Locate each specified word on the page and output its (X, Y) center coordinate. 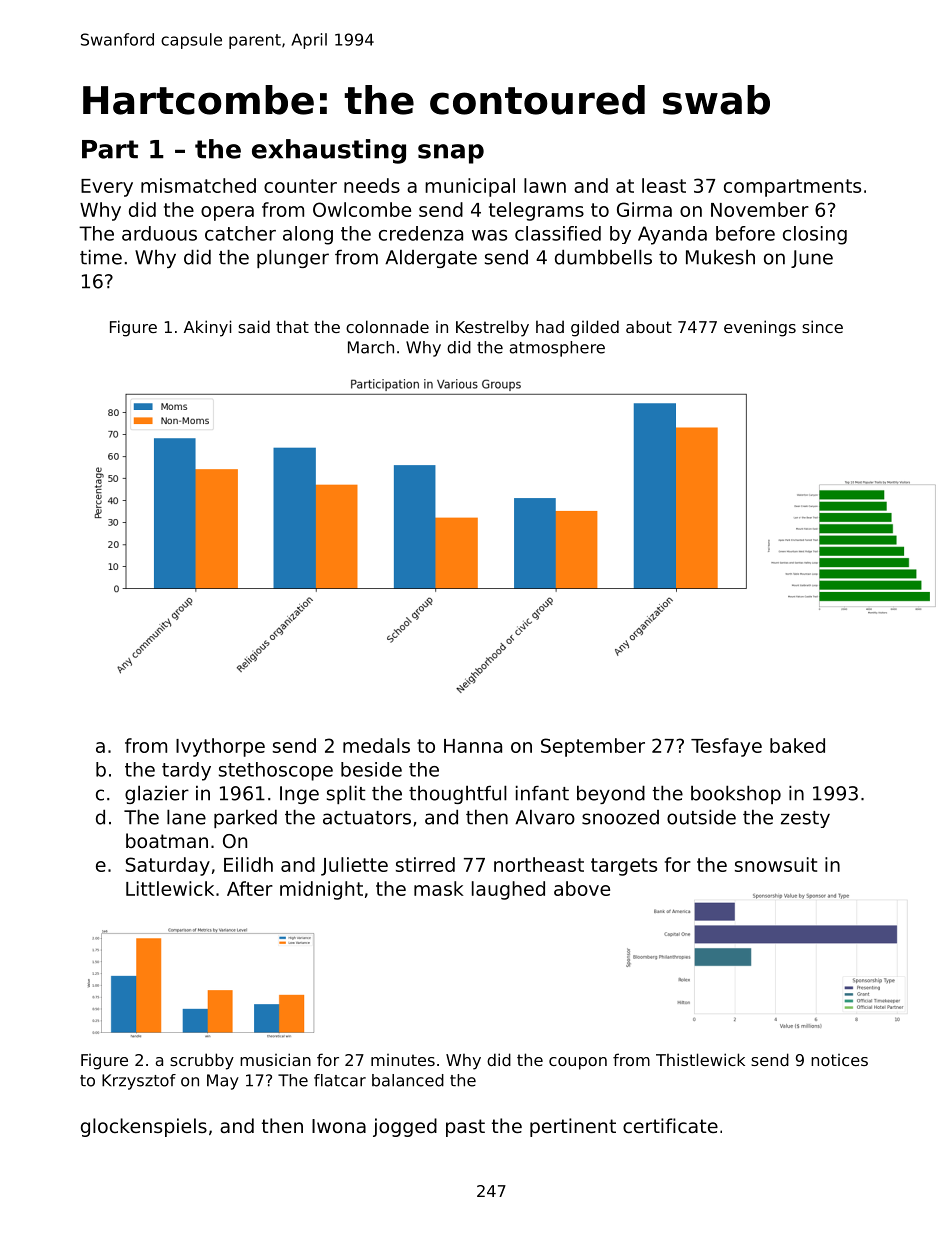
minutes (403, 1060)
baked (797, 745)
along (308, 235)
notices (839, 1060)
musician (275, 1059)
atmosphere (557, 349)
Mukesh (720, 257)
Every (107, 188)
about (649, 326)
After (250, 888)
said (254, 326)
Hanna (473, 746)
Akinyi (207, 328)
